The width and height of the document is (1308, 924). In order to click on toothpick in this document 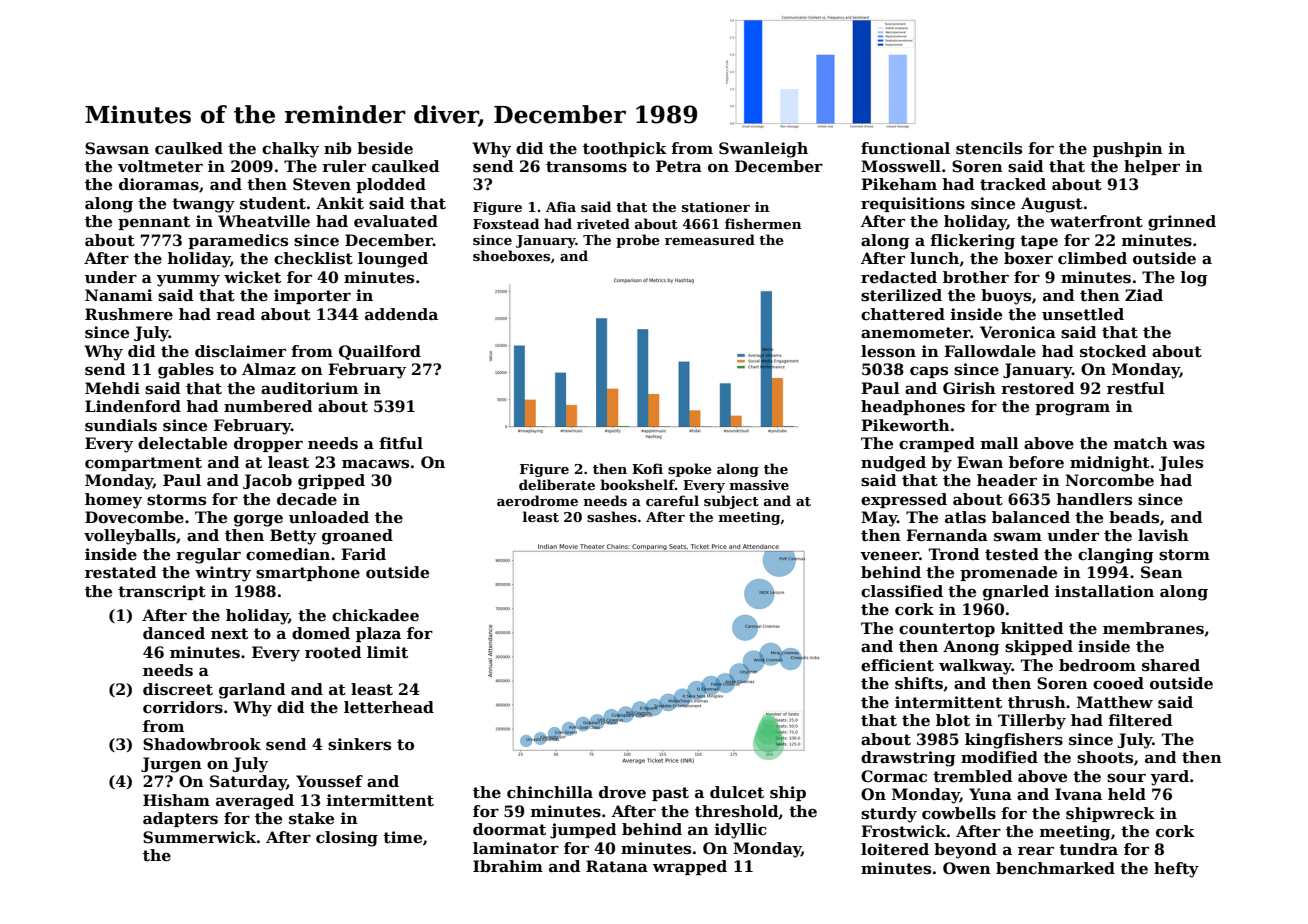, I will do `click(625, 149)`.
